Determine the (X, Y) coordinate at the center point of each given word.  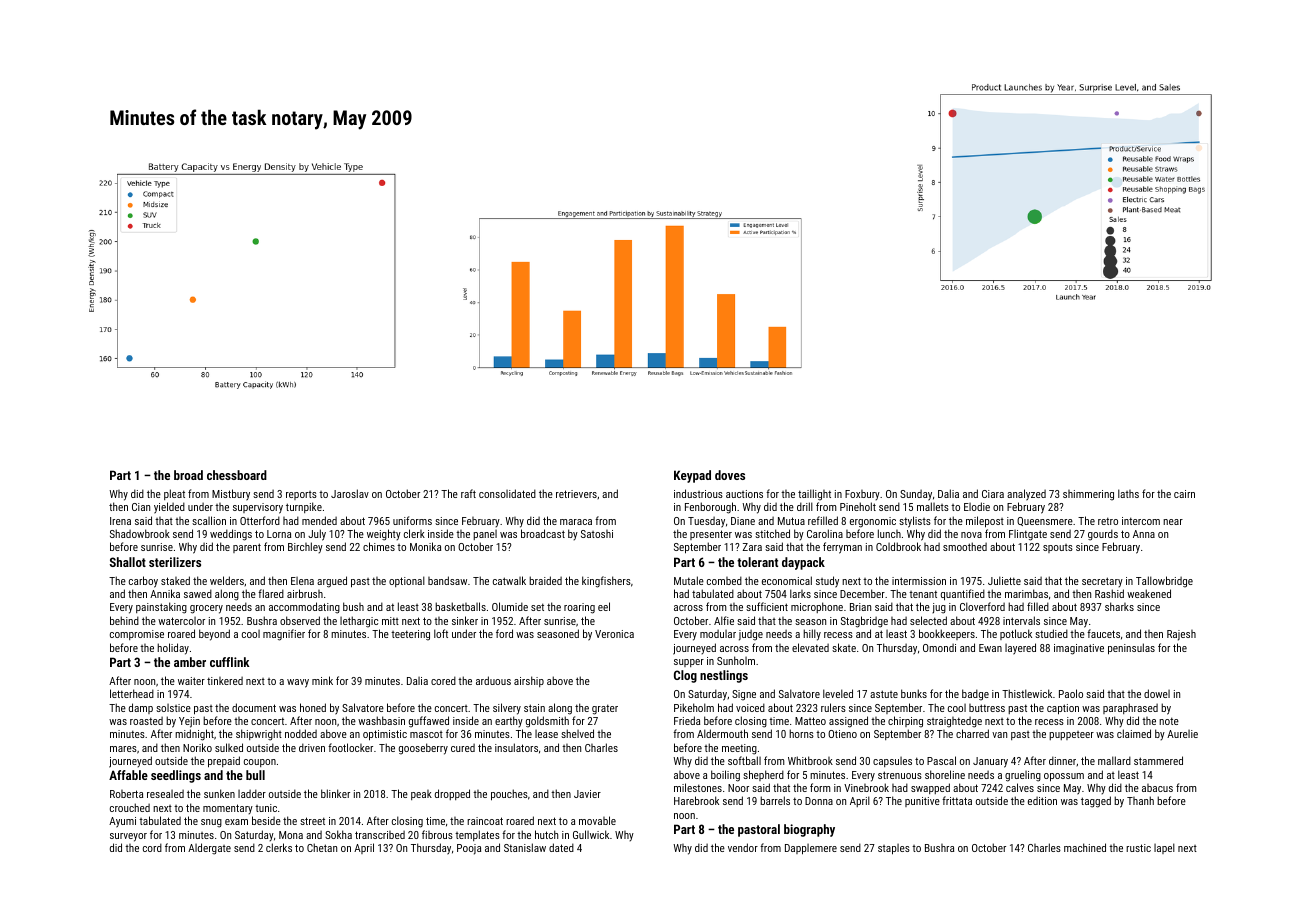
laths (1128, 493)
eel (604, 606)
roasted (146, 721)
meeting (739, 749)
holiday (173, 649)
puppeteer (1071, 735)
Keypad (692, 476)
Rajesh (1181, 635)
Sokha (338, 834)
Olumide (510, 606)
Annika (165, 593)
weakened (1149, 593)
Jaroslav (350, 493)
